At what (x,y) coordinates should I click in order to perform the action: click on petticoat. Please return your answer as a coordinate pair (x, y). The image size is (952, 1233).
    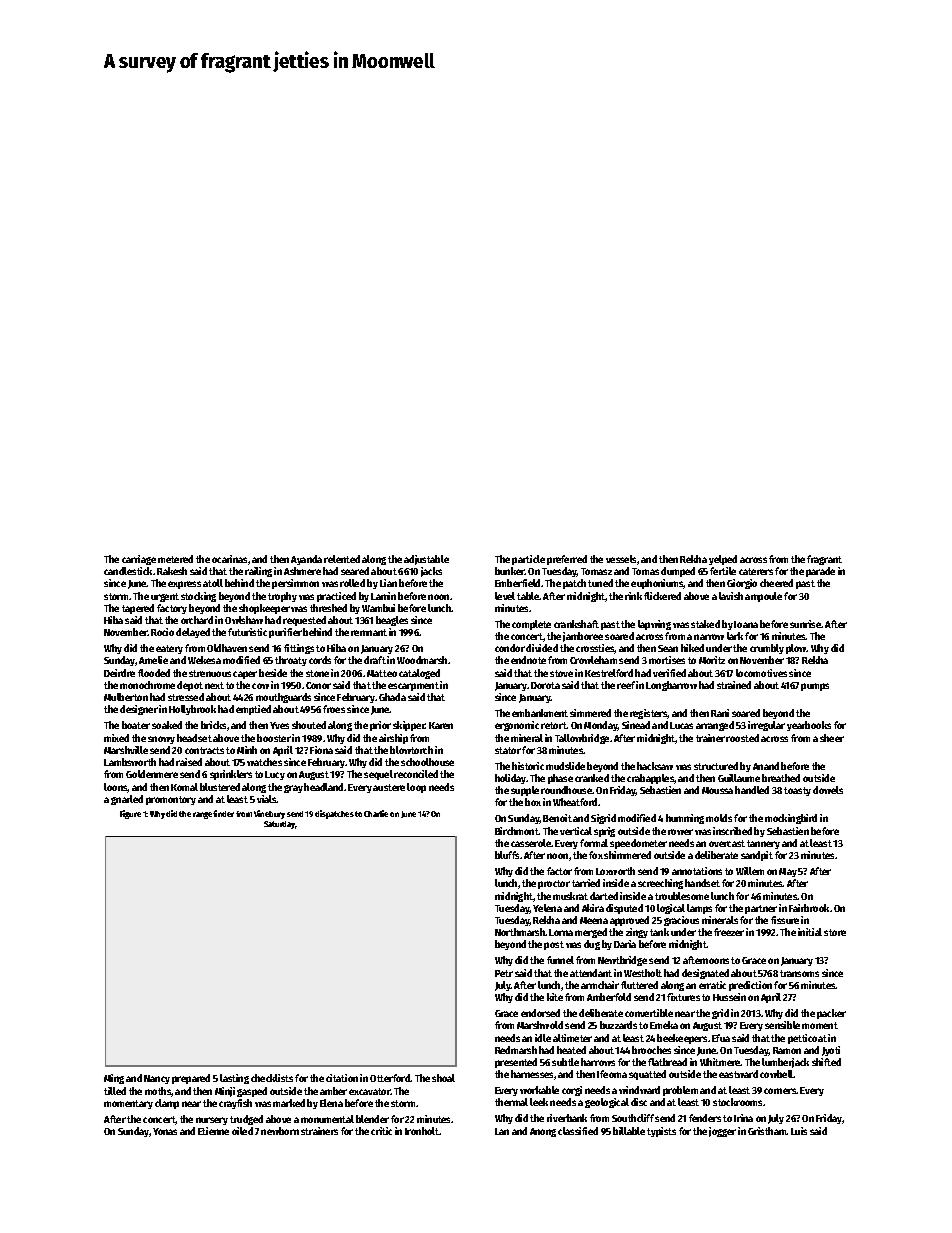
    Looking at the image, I should click on (807, 1039).
